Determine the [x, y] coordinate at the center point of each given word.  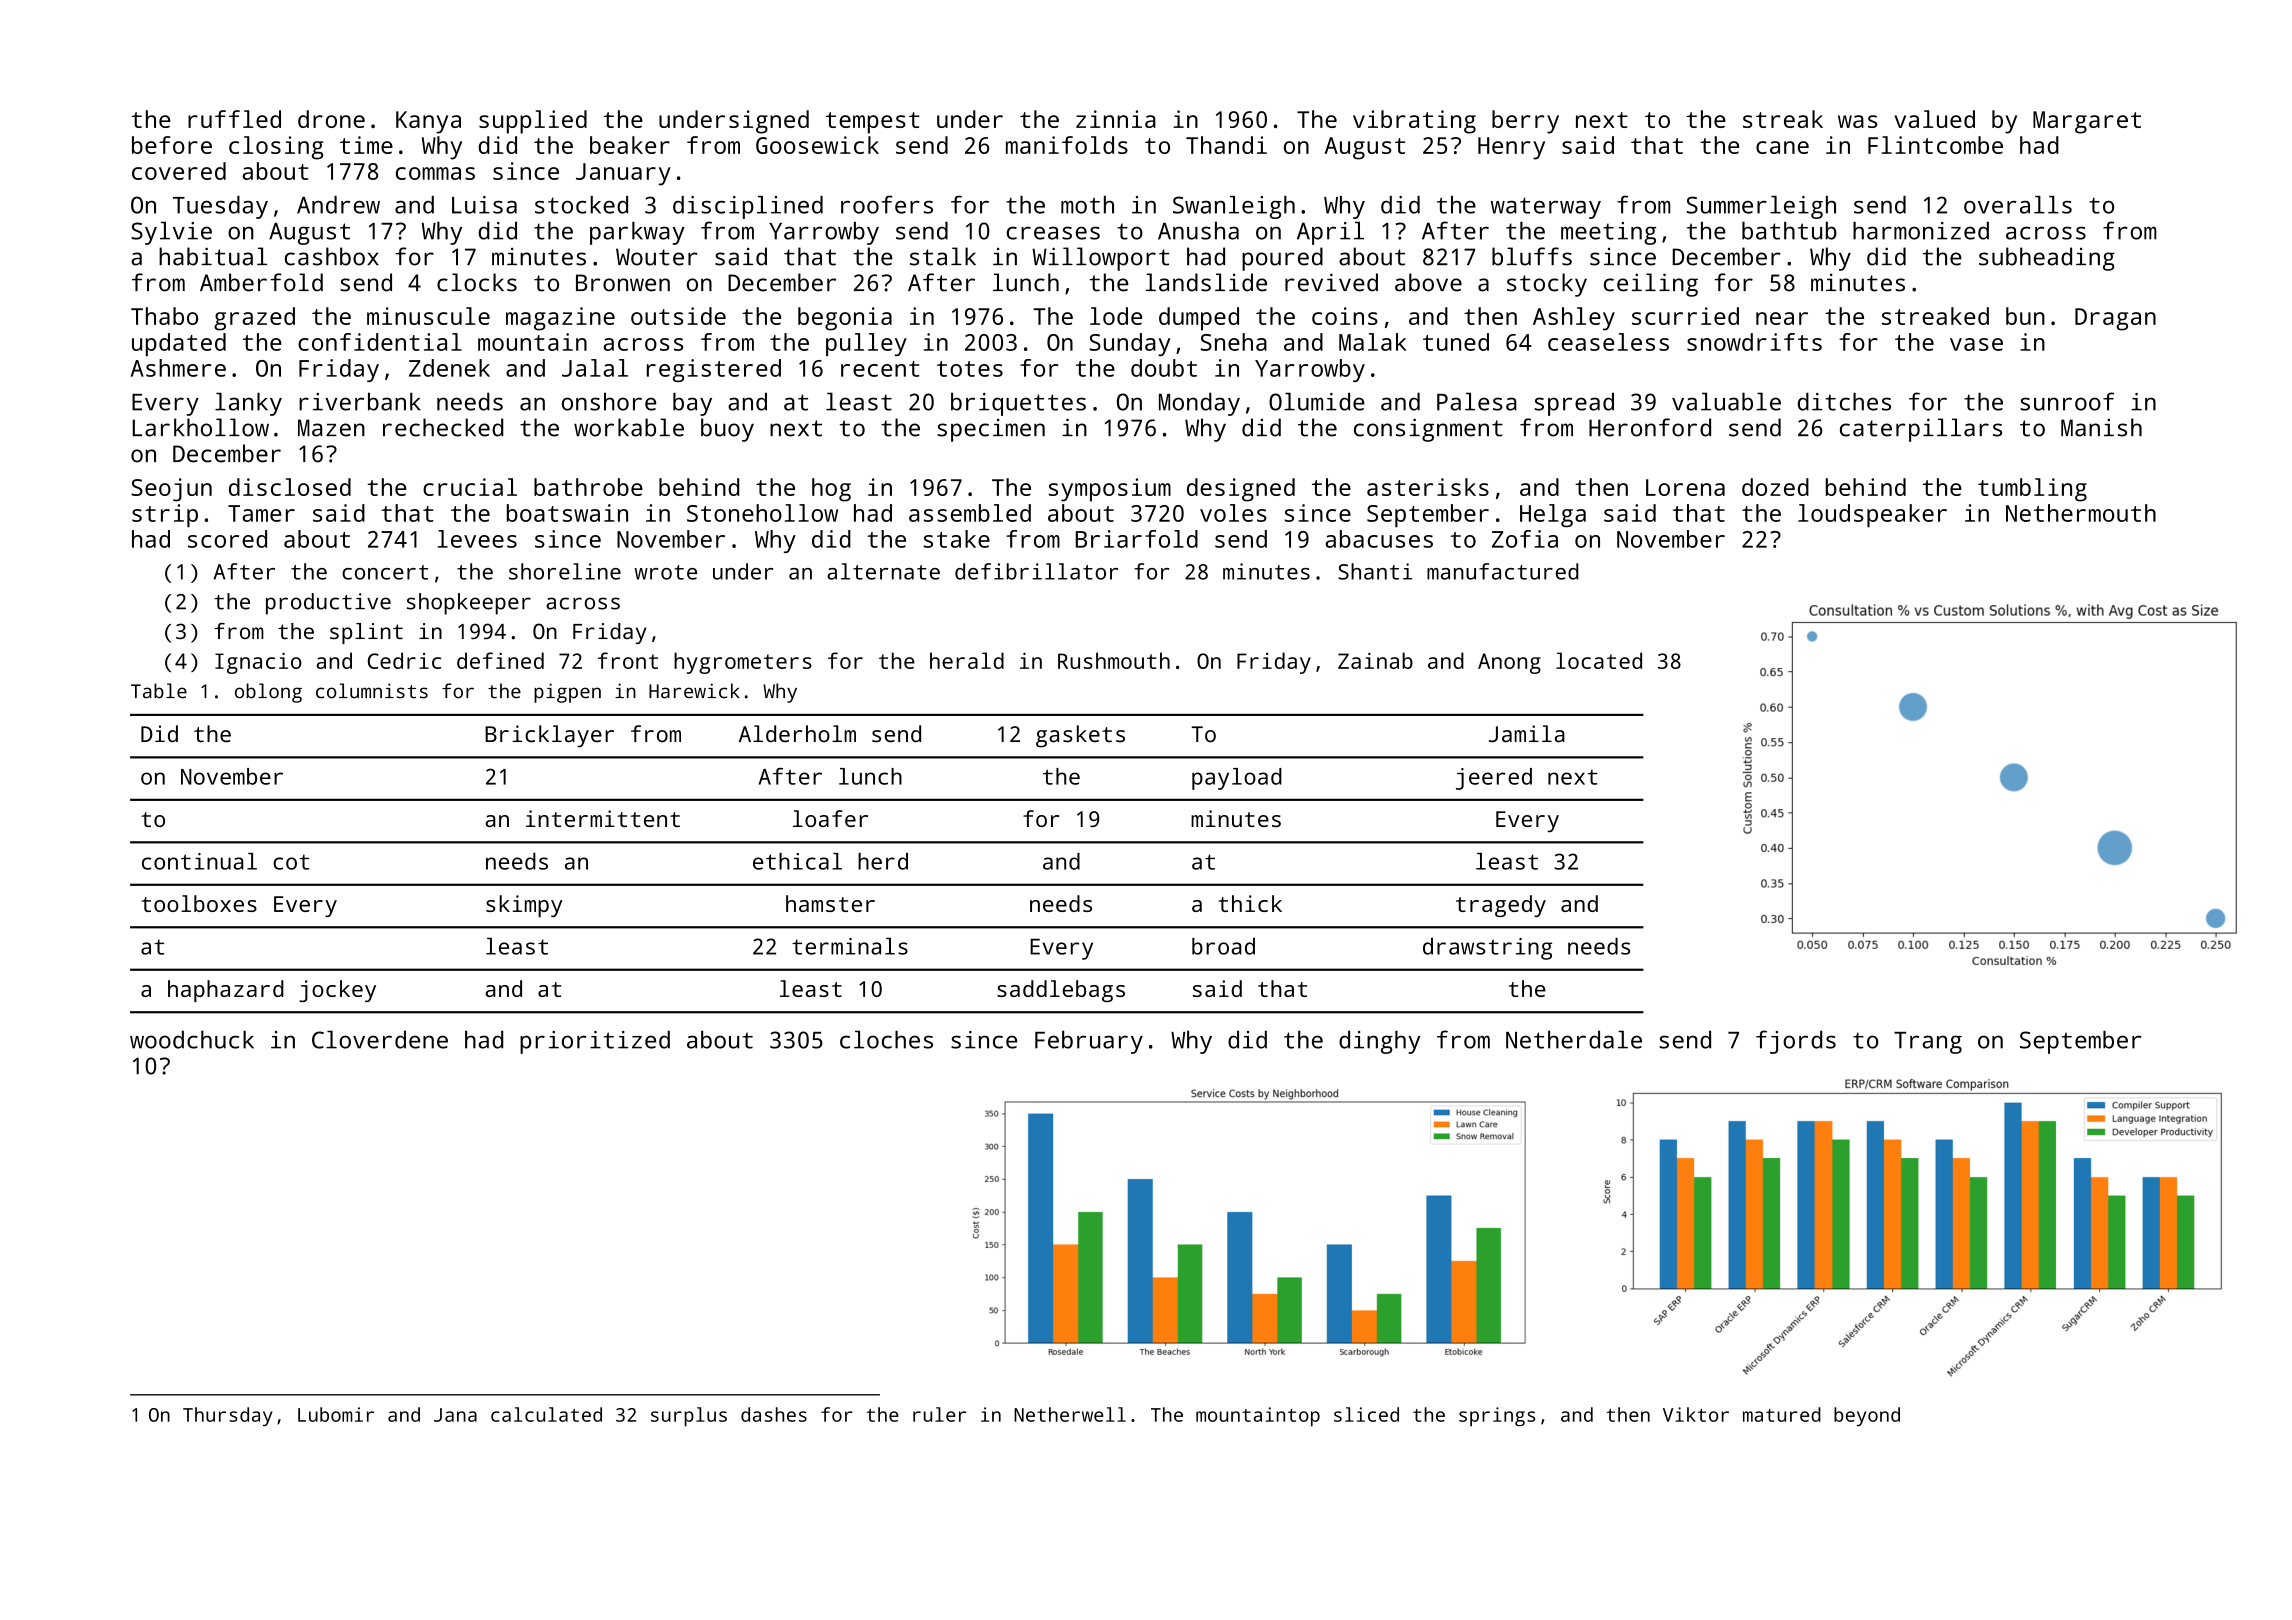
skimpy [524, 906]
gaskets [1080, 736]
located [1599, 660]
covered [179, 171]
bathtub [1789, 230]
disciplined [748, 207]
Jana [455, 1415]
